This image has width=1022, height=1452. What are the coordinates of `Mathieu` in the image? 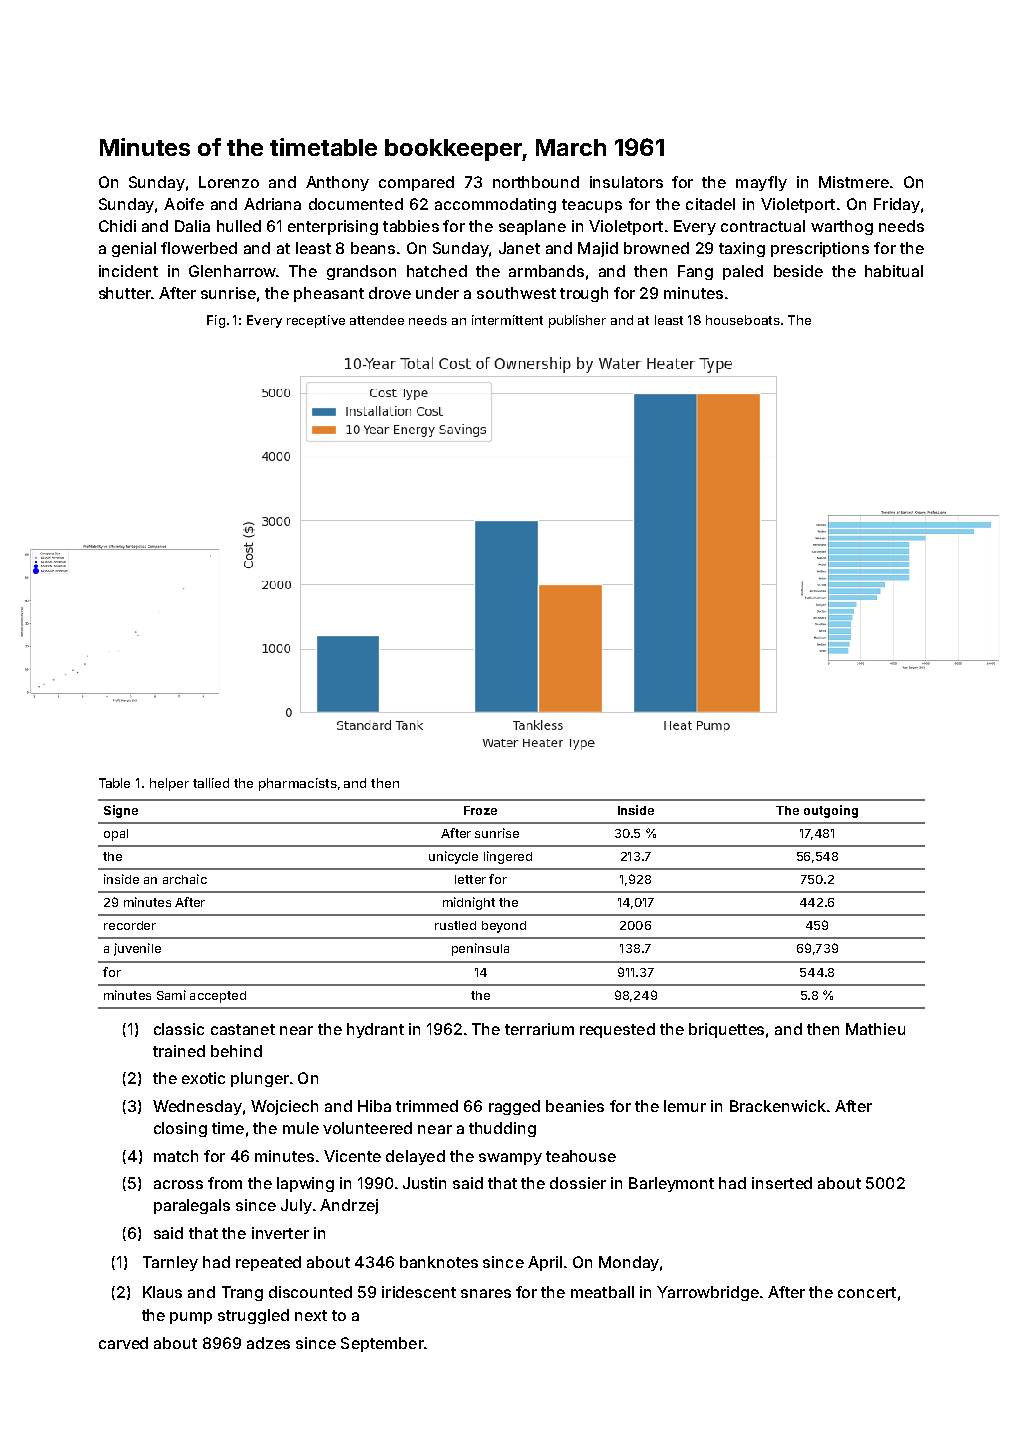 It's located at (875, 1029).
